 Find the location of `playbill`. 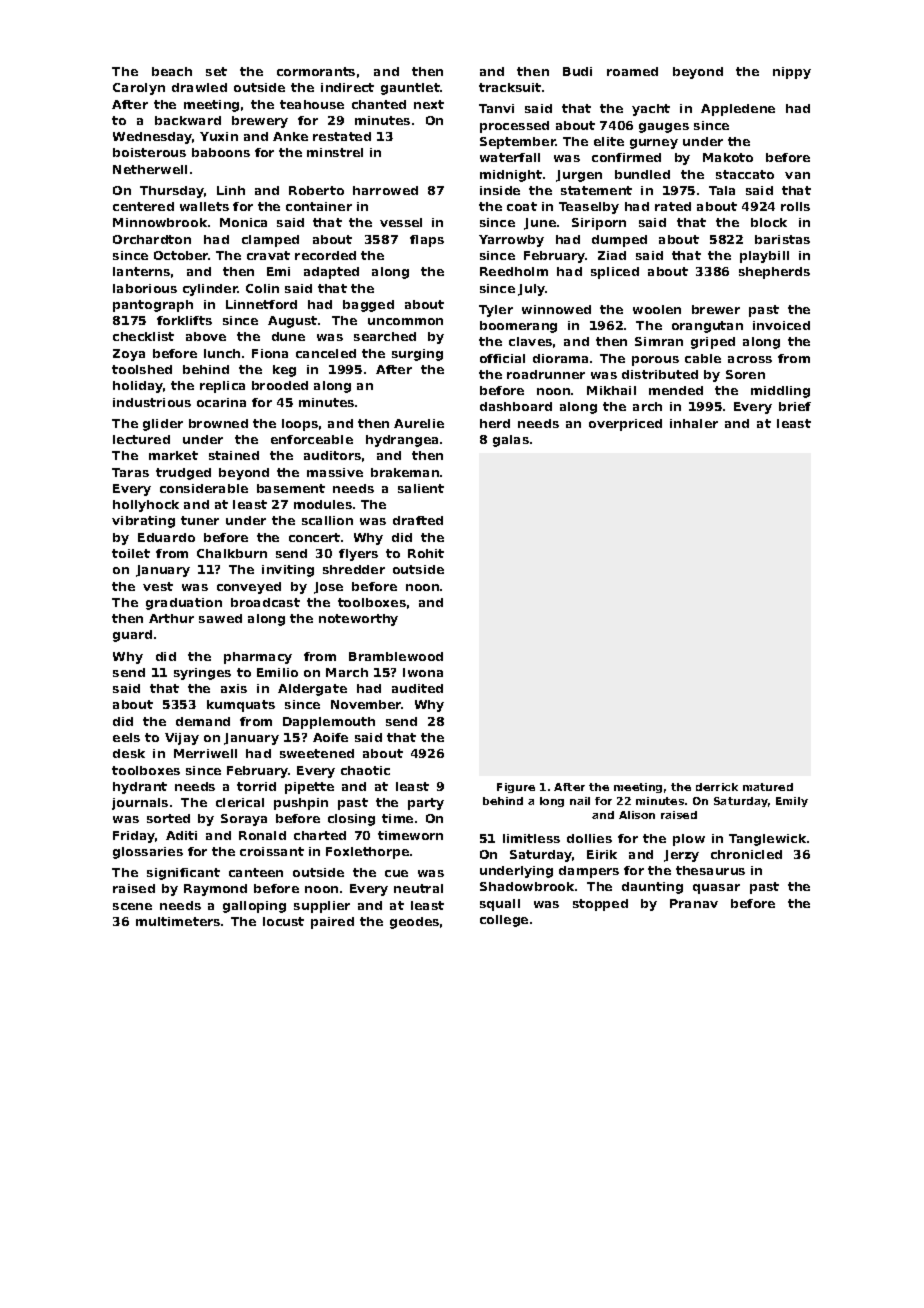

playbill is located at coordinates (764, 257).
